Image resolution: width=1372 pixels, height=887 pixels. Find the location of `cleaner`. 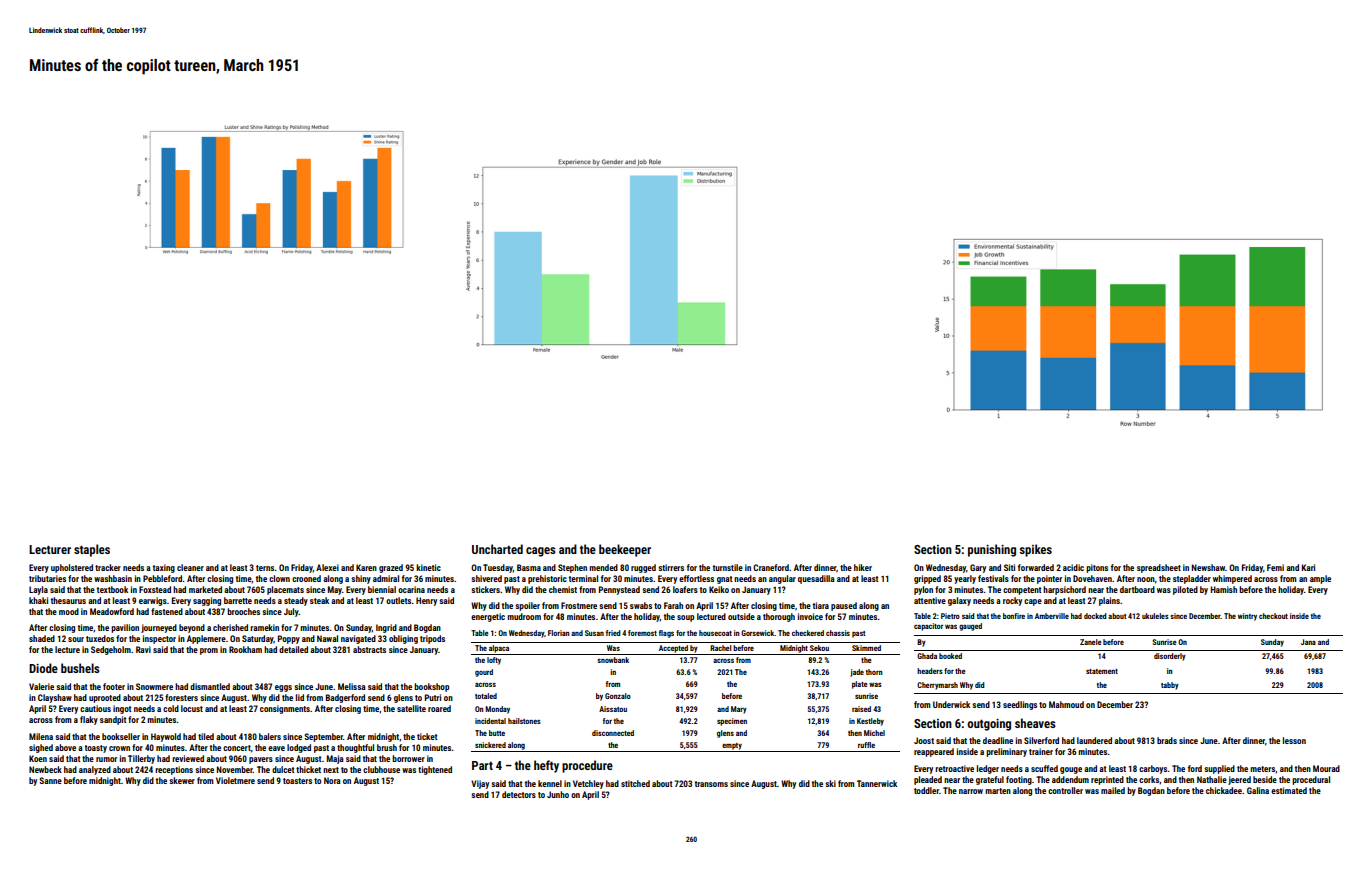

cleaner is located at coordinates (190, 567).
